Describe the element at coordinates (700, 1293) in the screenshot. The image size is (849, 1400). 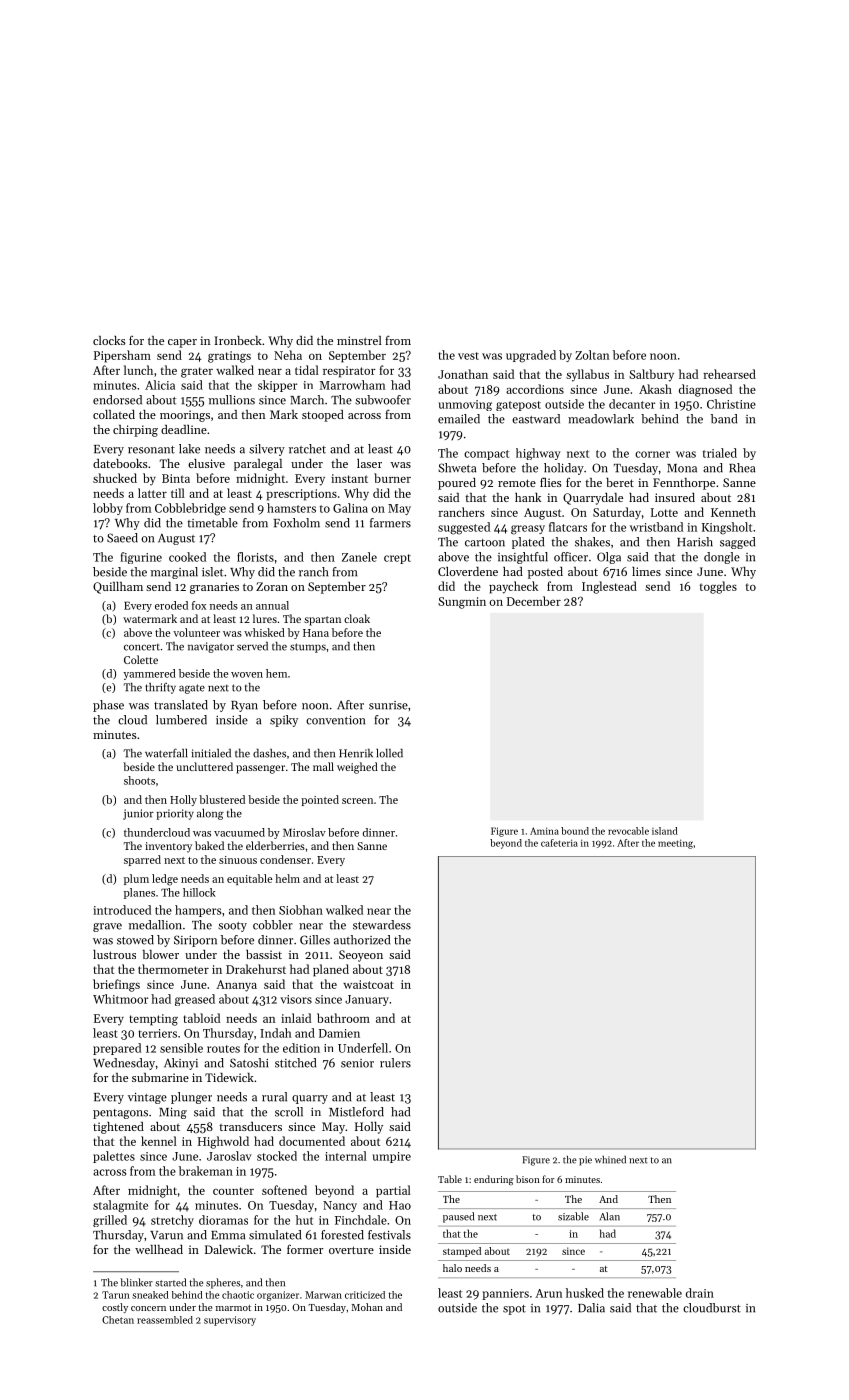
I see `drain` at that location.
